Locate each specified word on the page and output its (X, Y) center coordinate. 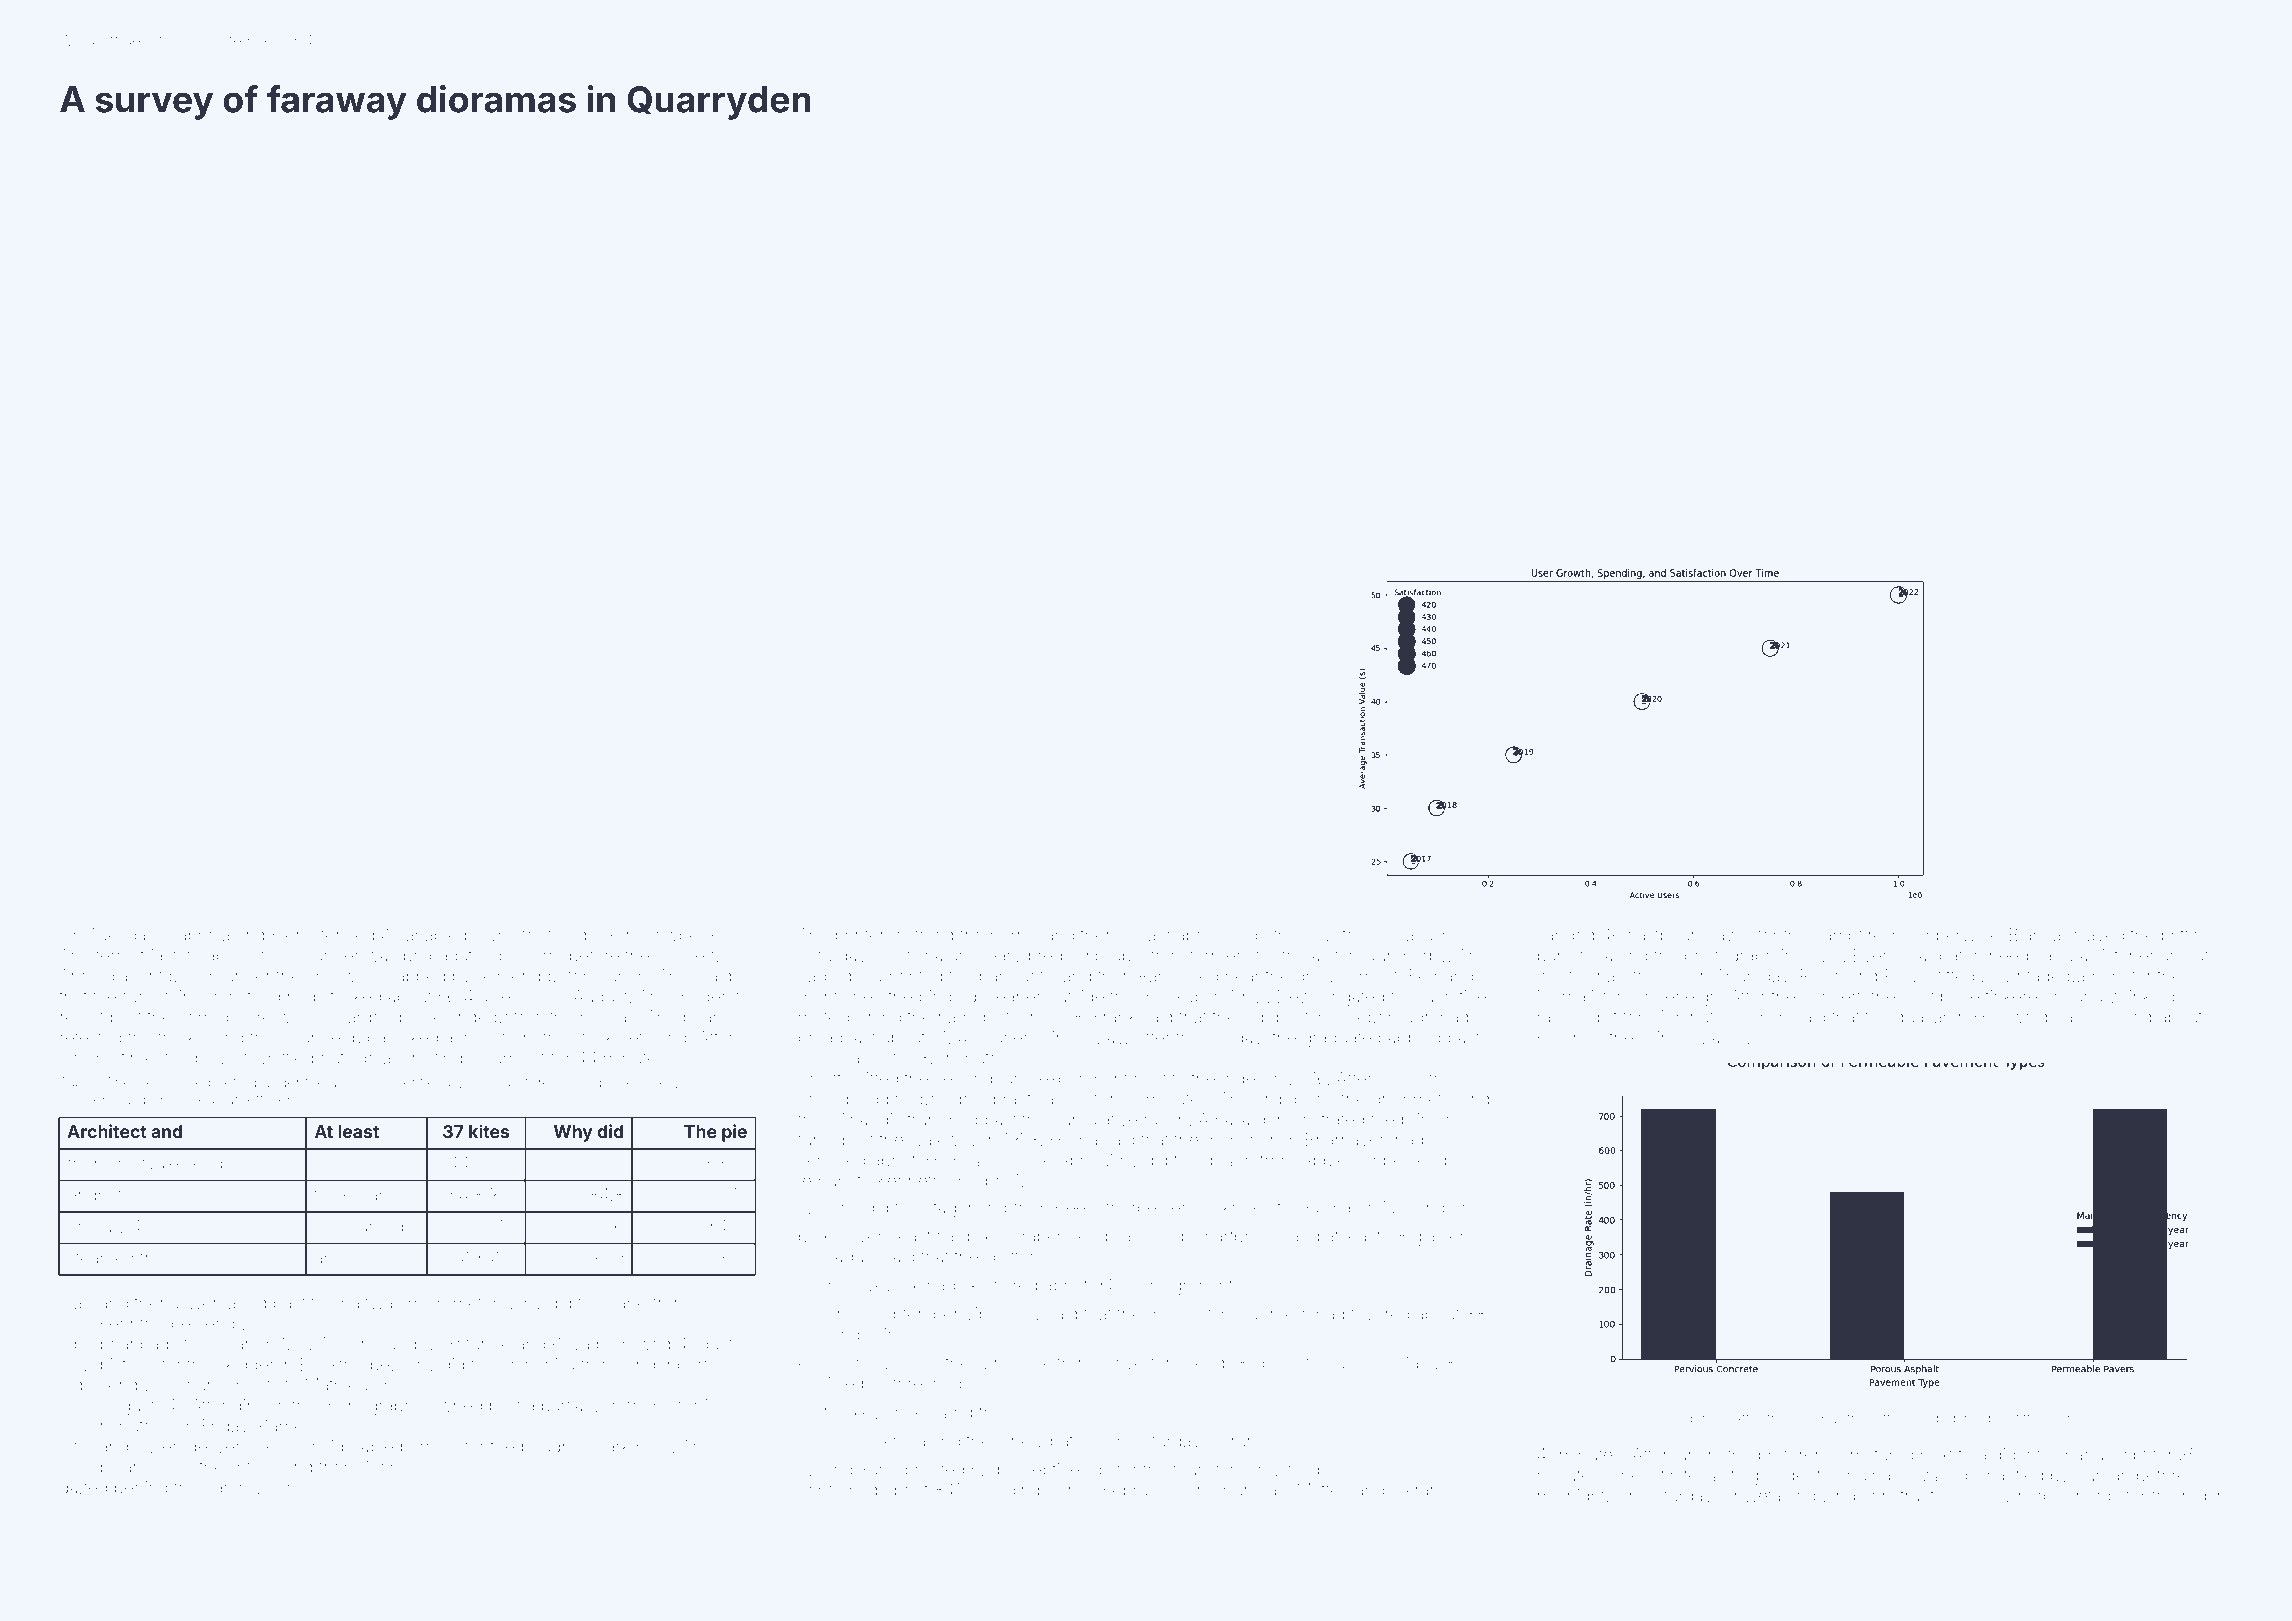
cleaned (2120, 1017)
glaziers (1443, 1238)
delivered (224, 1446)
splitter (1009, 1258)
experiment (1084, 1080)
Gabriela (197, 935)
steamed (101, 1258)
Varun (1233, 1441)
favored (1380, 1314)
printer (860, 936)
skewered (999, 1285)
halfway (372, 1304)
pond (160, 1100)
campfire (1848, 936)
